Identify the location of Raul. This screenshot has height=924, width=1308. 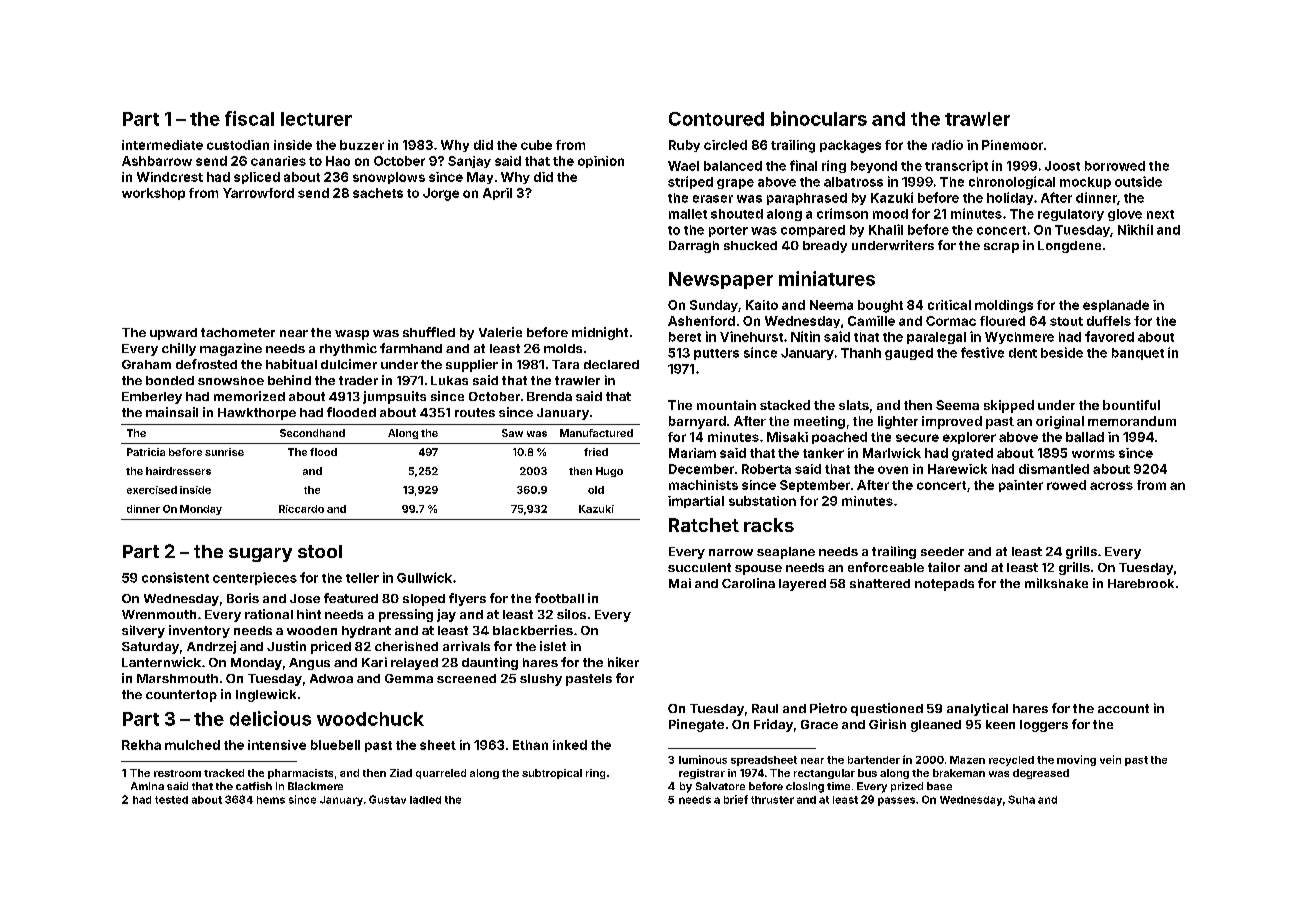
(765, 708).
